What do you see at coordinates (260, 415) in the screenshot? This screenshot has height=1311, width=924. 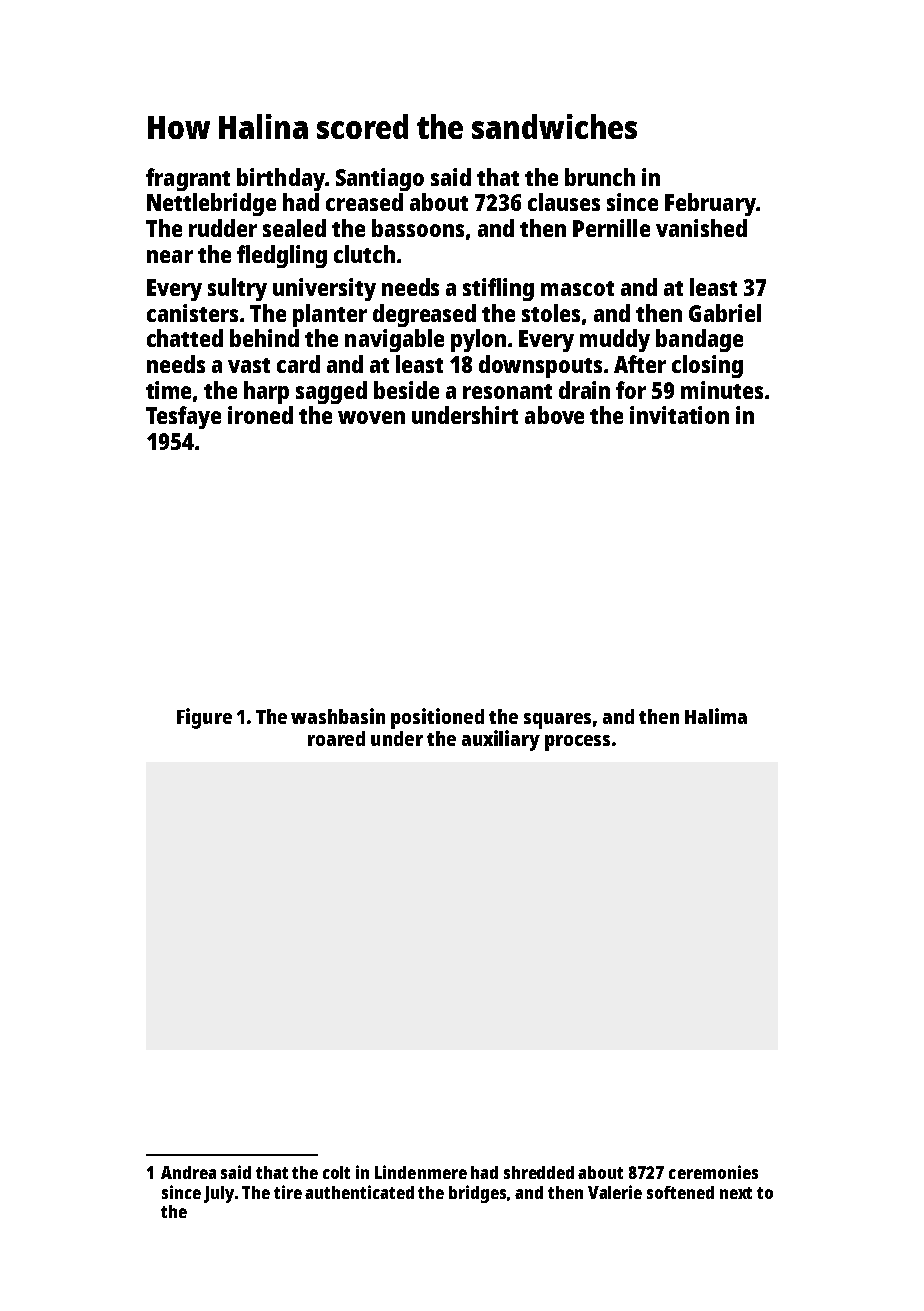 I see `ironed` at bounding box center [260, 415].
